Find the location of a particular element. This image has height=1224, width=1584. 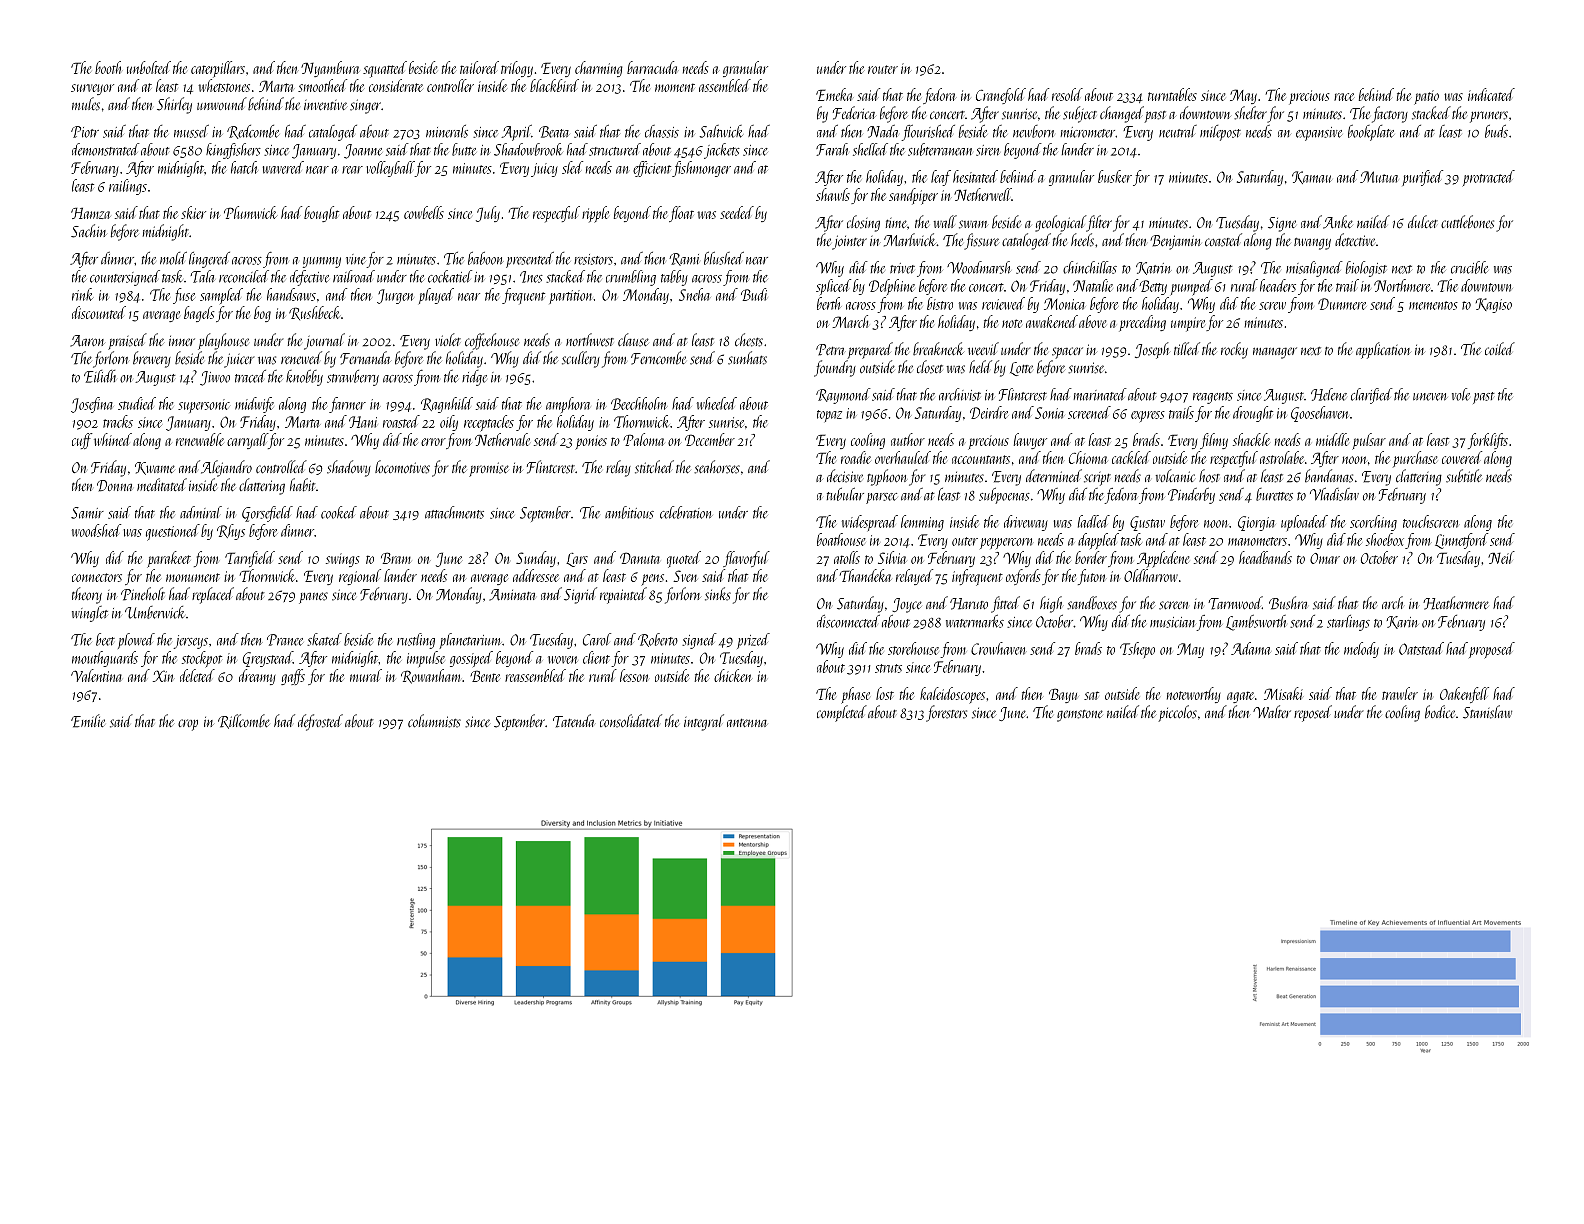

unbolted is located at coordinates (149, 67).
